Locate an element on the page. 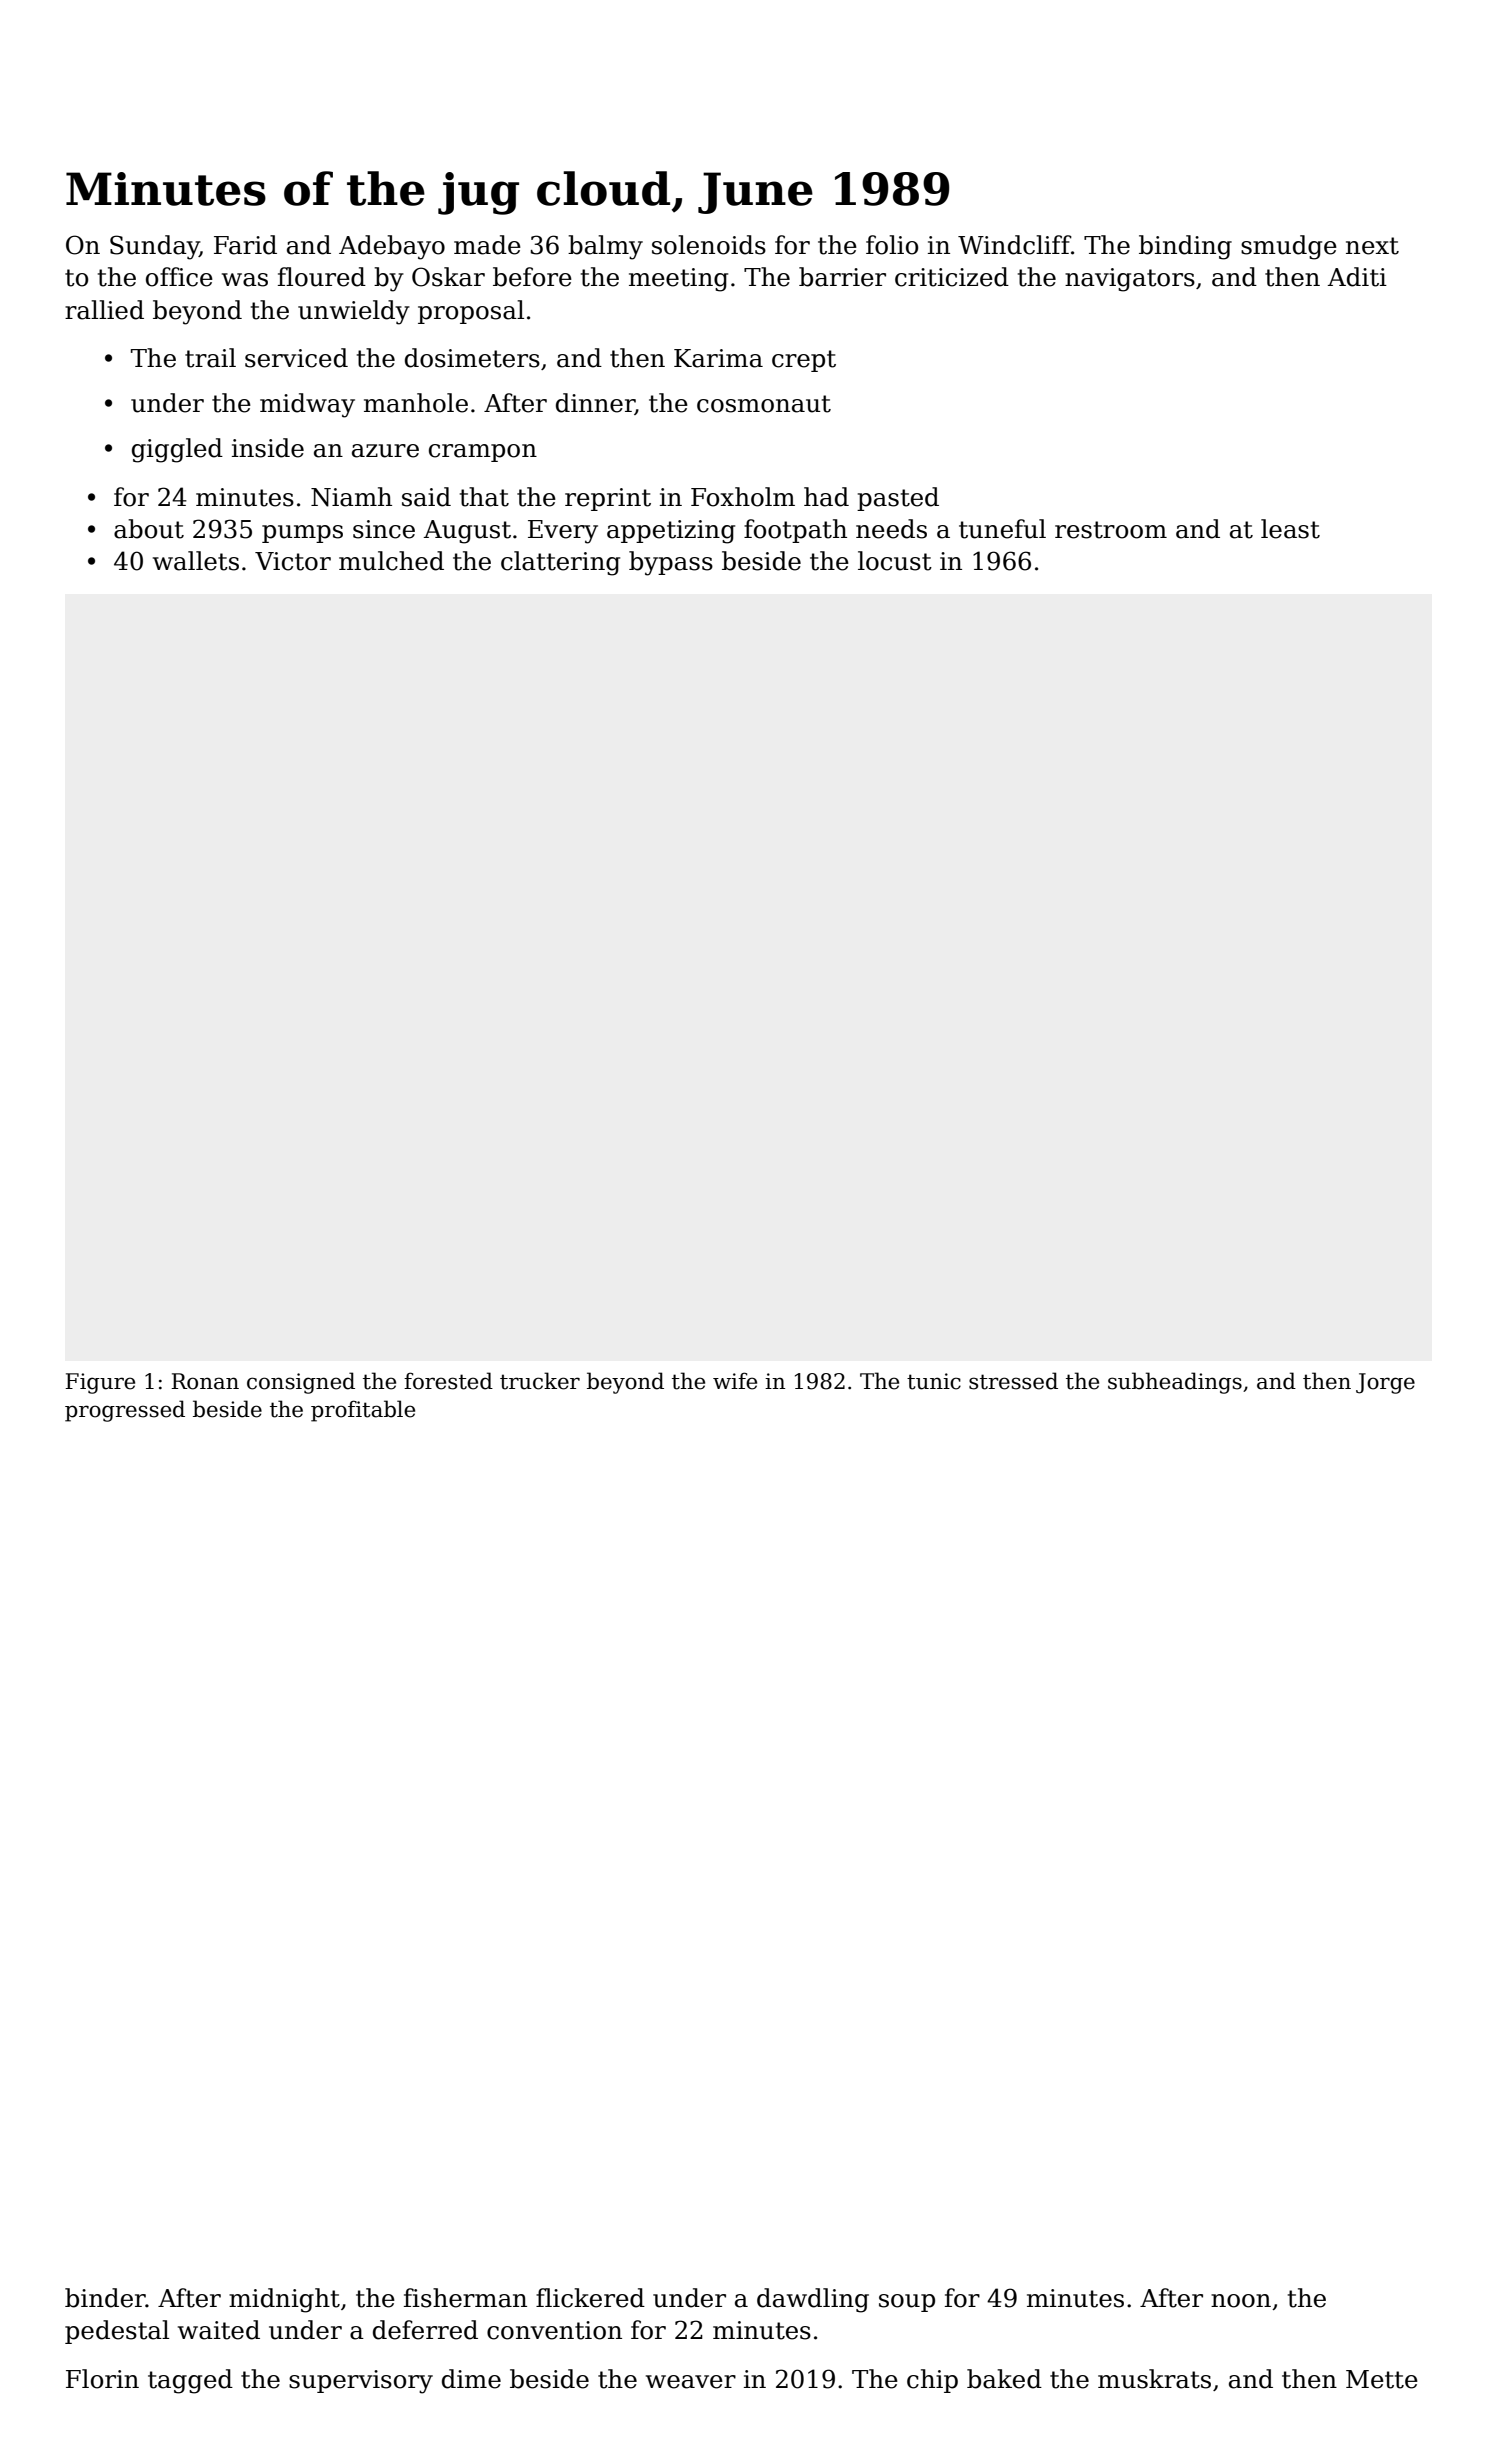 This document has height=2464, width=1496. profitable is located at coordinates (363, 1411).
